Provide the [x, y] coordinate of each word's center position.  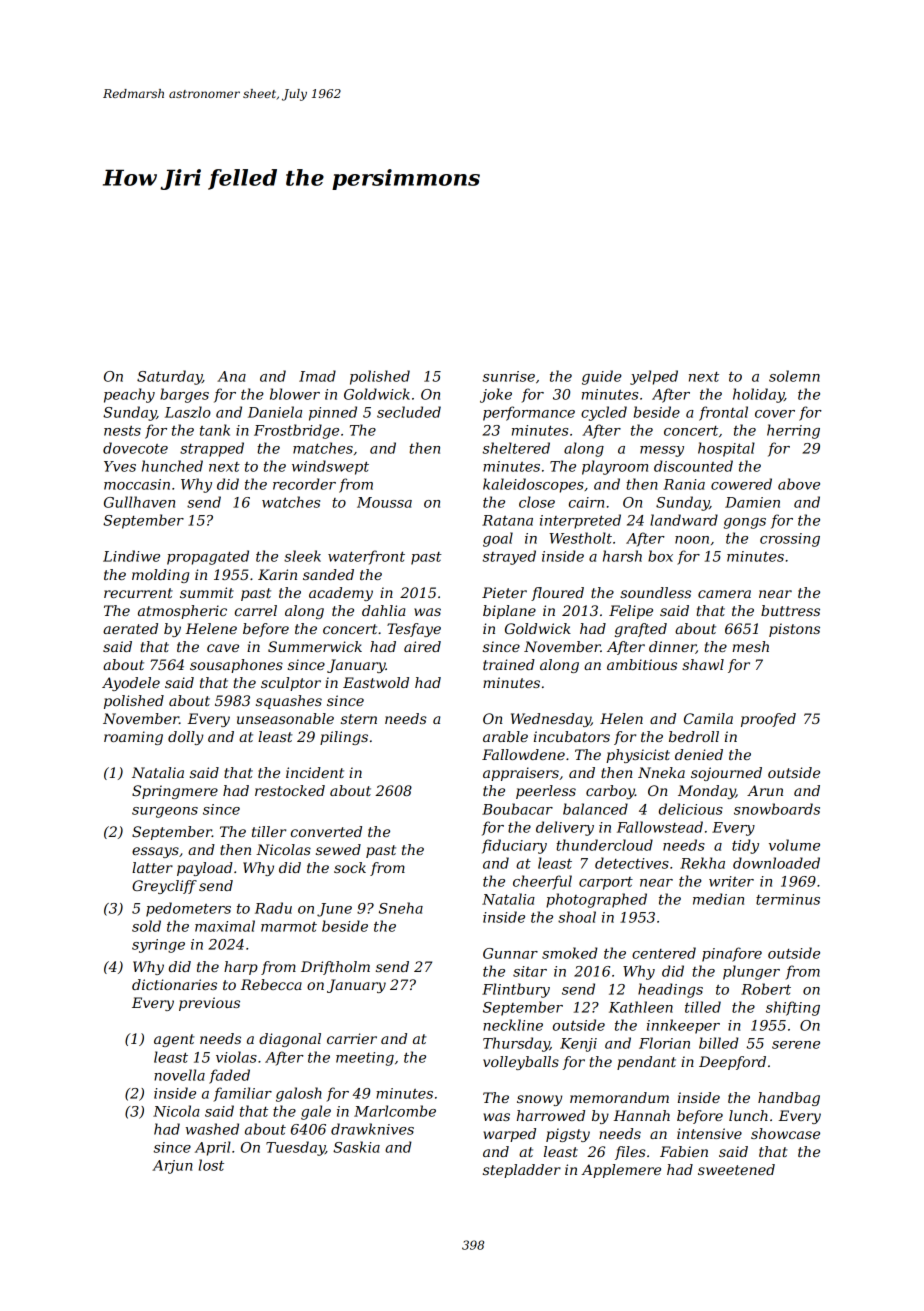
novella [179, 1075]
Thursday [516, 1044]
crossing [790, 540]
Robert [766, 989]
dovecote [135, 448]
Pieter [504, 592]
